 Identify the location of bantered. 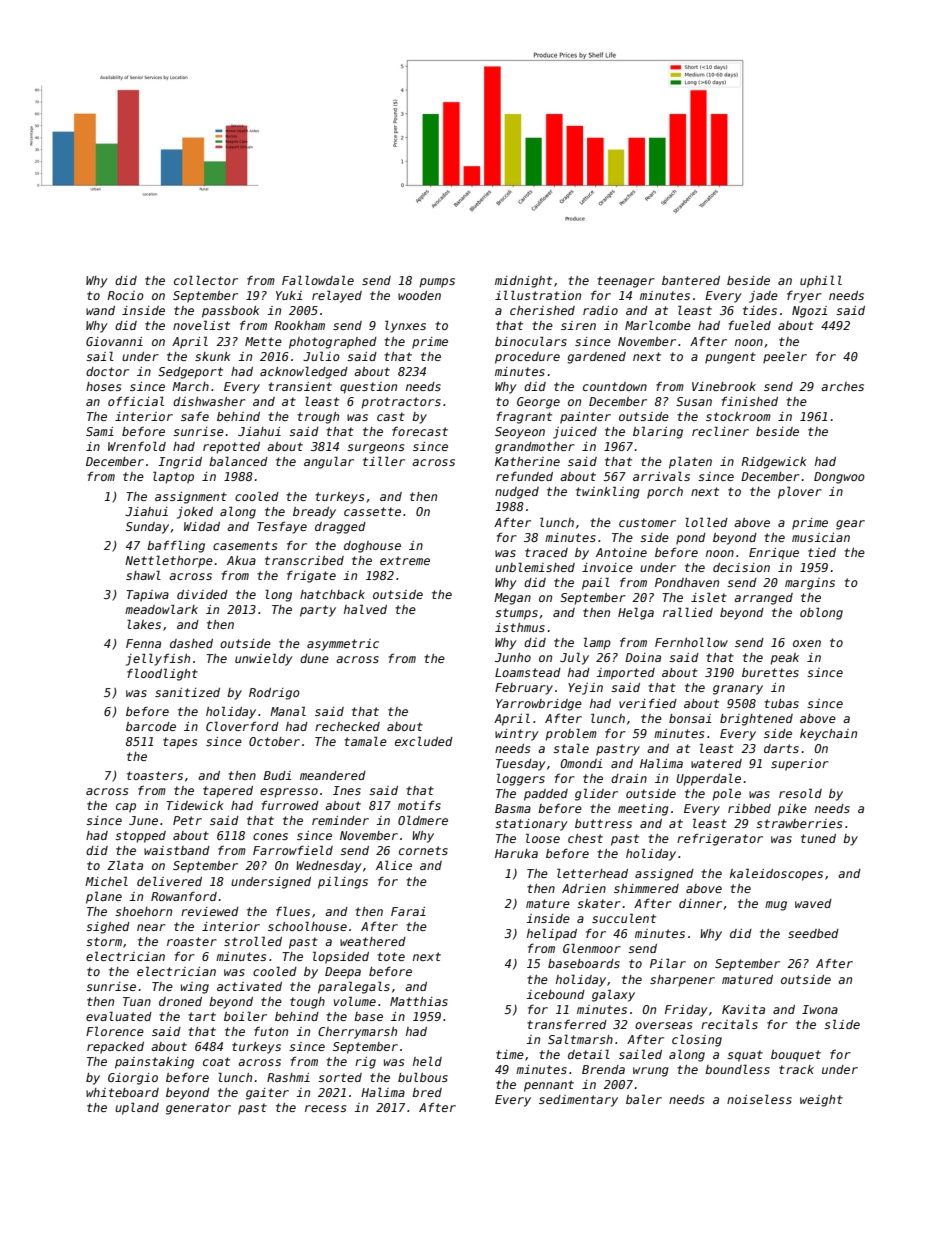
(691, 280).
